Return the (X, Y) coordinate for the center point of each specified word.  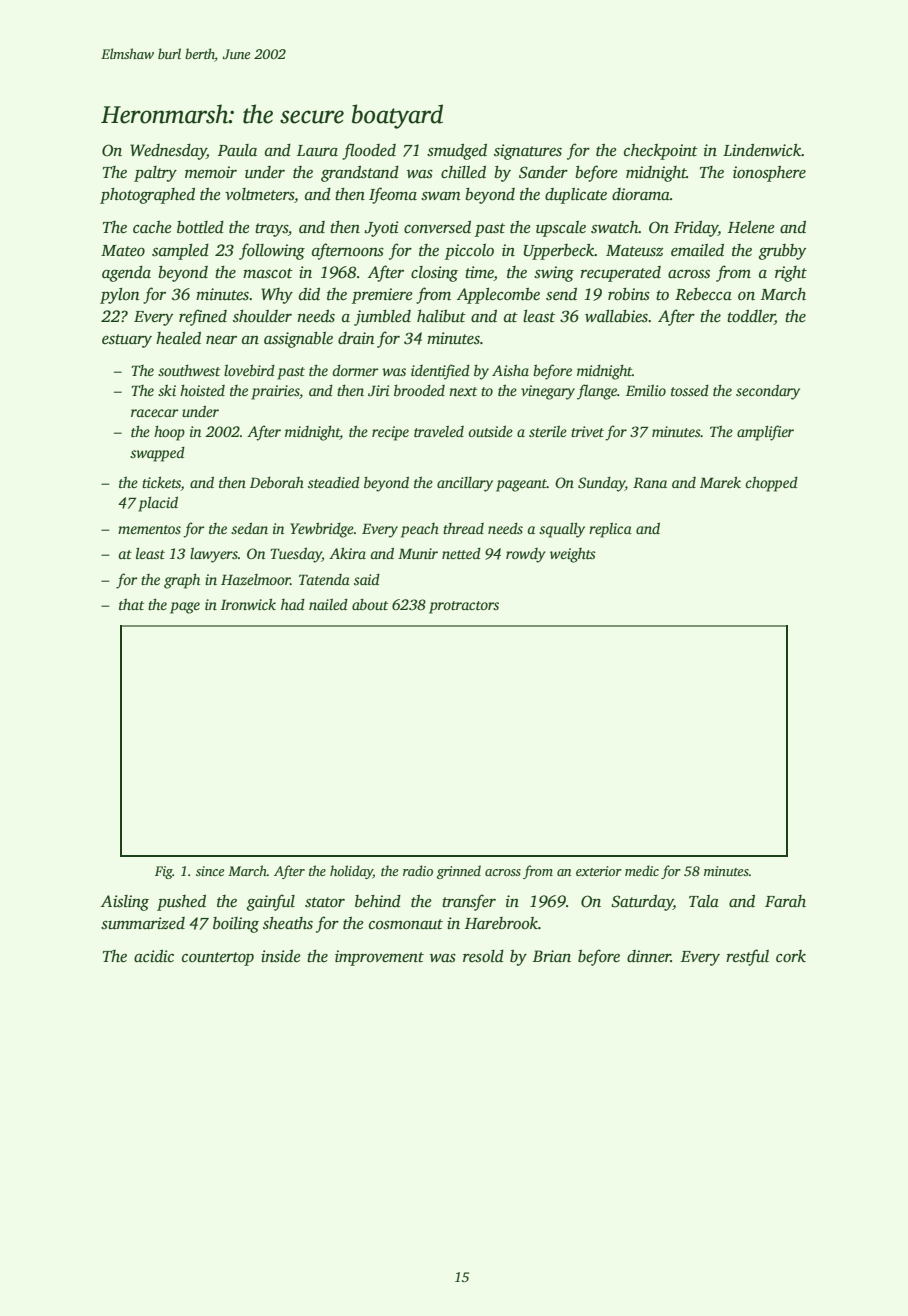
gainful (271, 902)
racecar (155, 413)
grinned (459, 872)
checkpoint (661, 152)
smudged (457, 152)
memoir (211, 172)
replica (610, 530)
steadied (334, 482)
